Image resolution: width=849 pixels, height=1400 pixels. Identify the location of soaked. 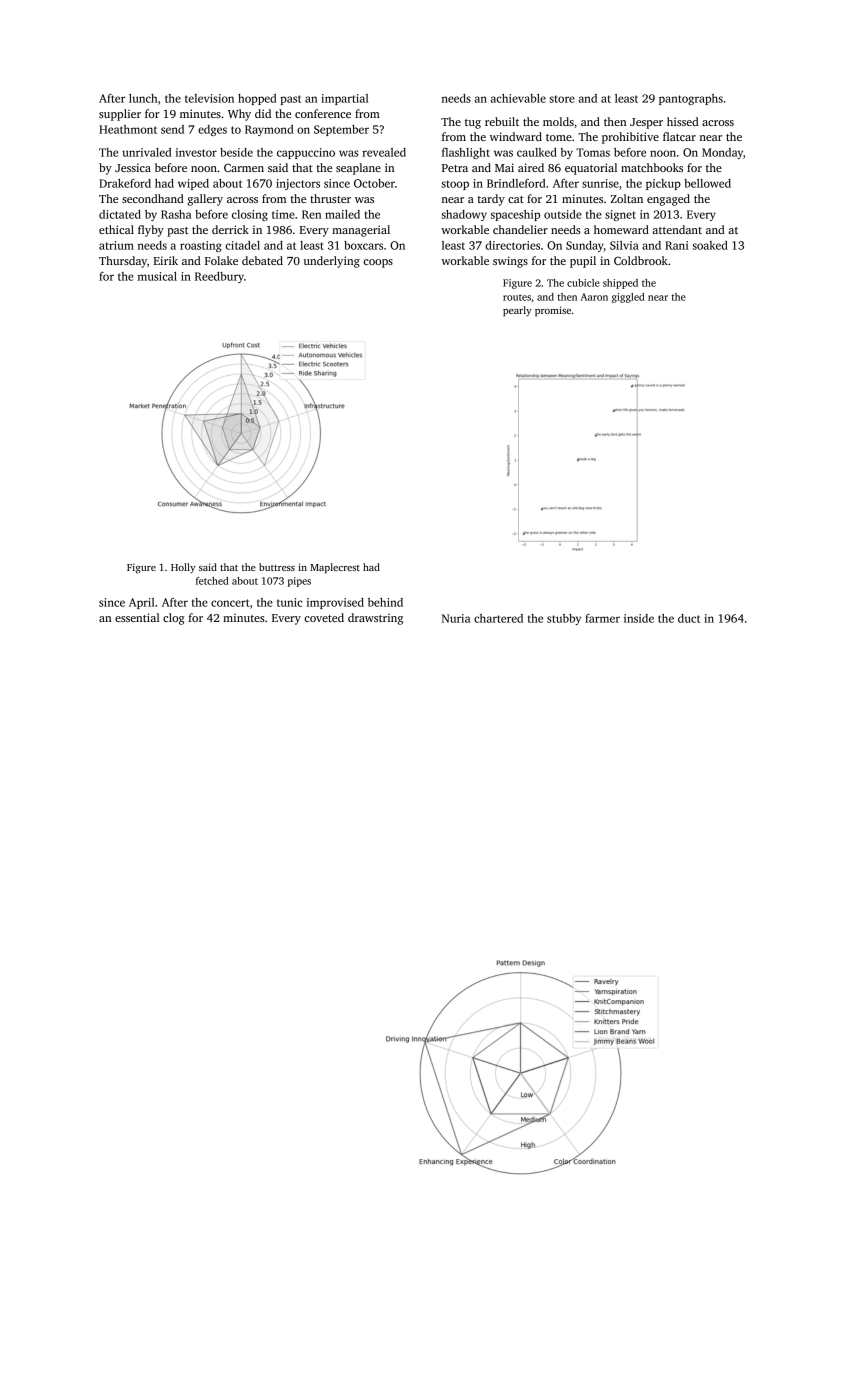
(710, 245).
